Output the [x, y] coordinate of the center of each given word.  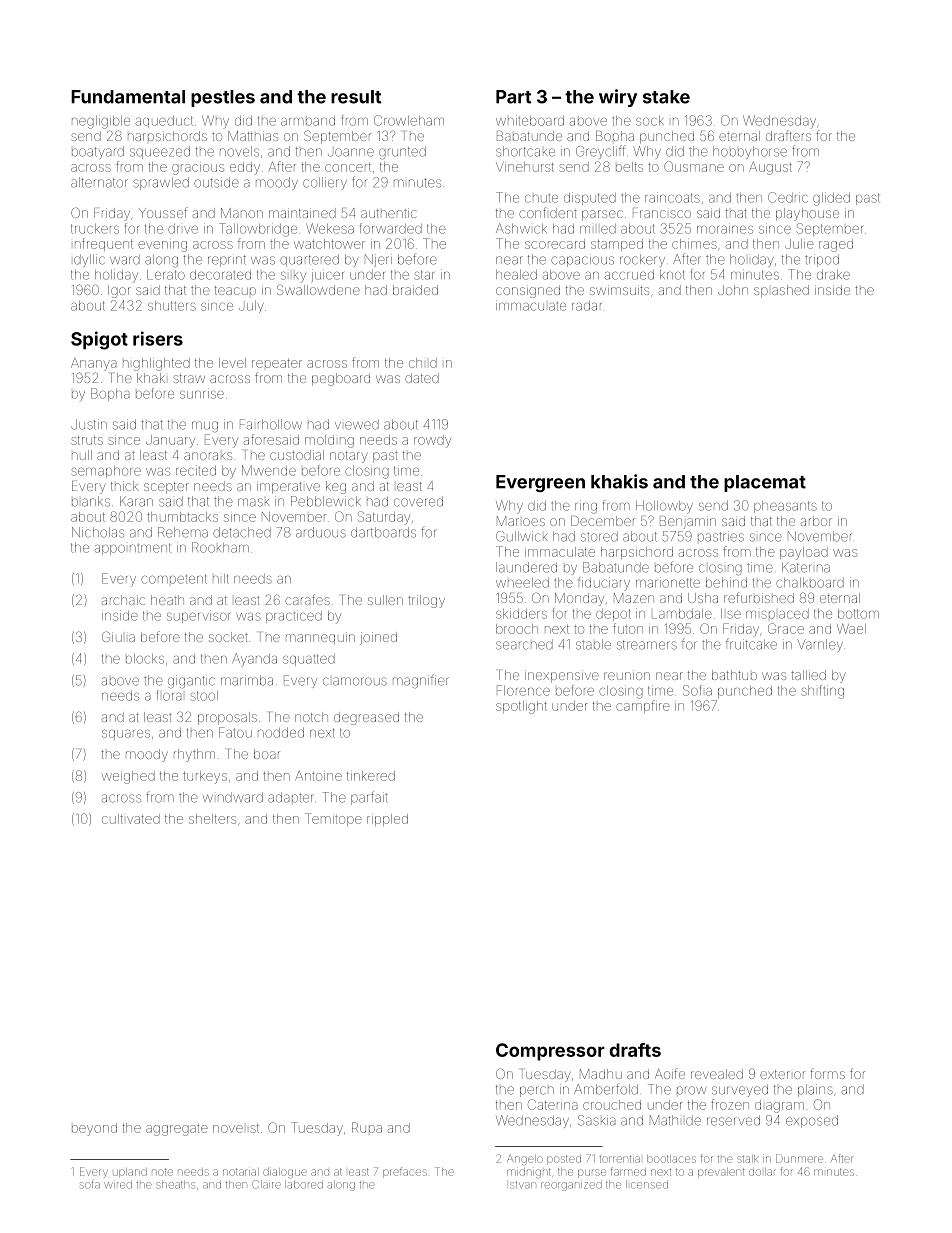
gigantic [191, 682]
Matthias [253, 136]
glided [831, 199]
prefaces [405, 1172]
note [162, 1172]
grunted [402, 153]
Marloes [521, 521]
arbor [816, 521]
